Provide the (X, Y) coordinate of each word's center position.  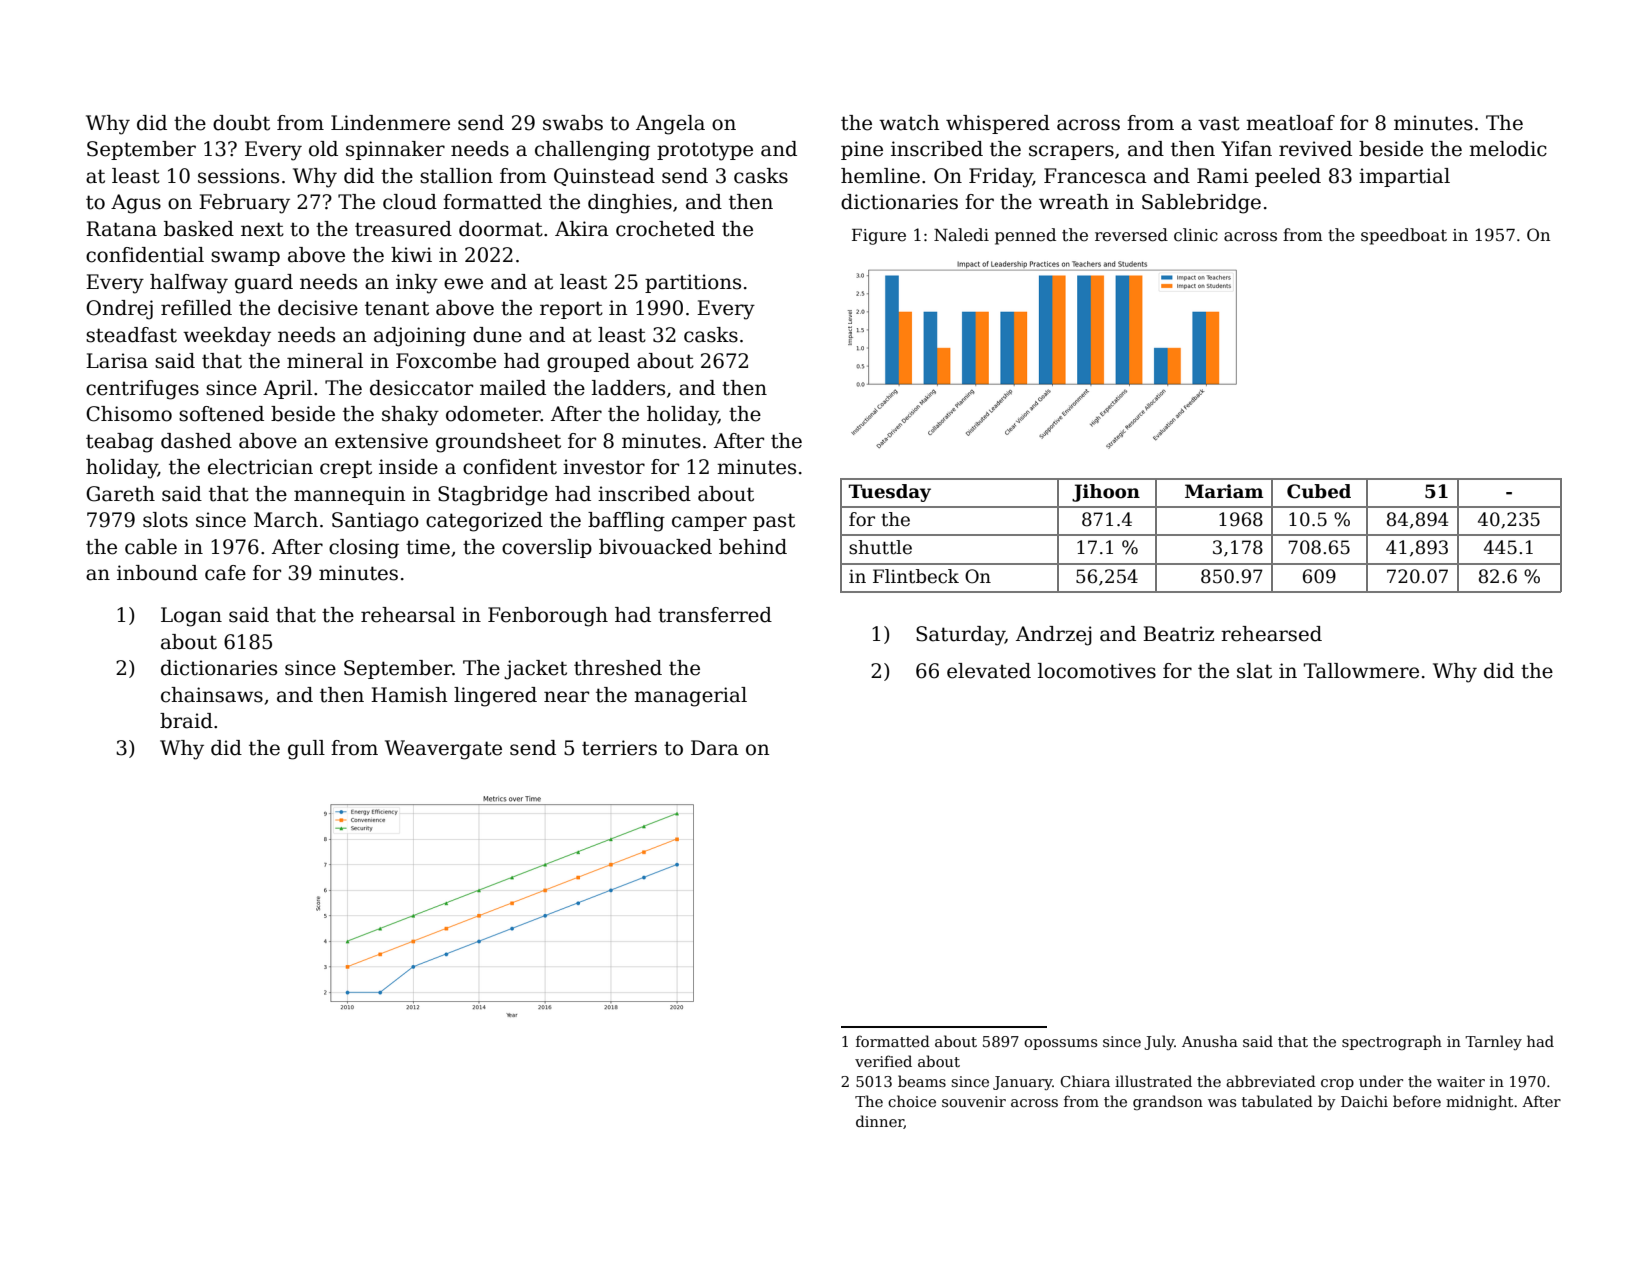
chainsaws (212, 695)
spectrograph (1392, 1042)
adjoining (420, 337)
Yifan (1246, 149)
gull (306, 750)
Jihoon (1106, 493)
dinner (880, 1122)
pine (862, 150)
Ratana (121, 229)
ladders (628, 388)
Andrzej (1054, 636)
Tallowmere (1361, 671)
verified (883, 1061)
